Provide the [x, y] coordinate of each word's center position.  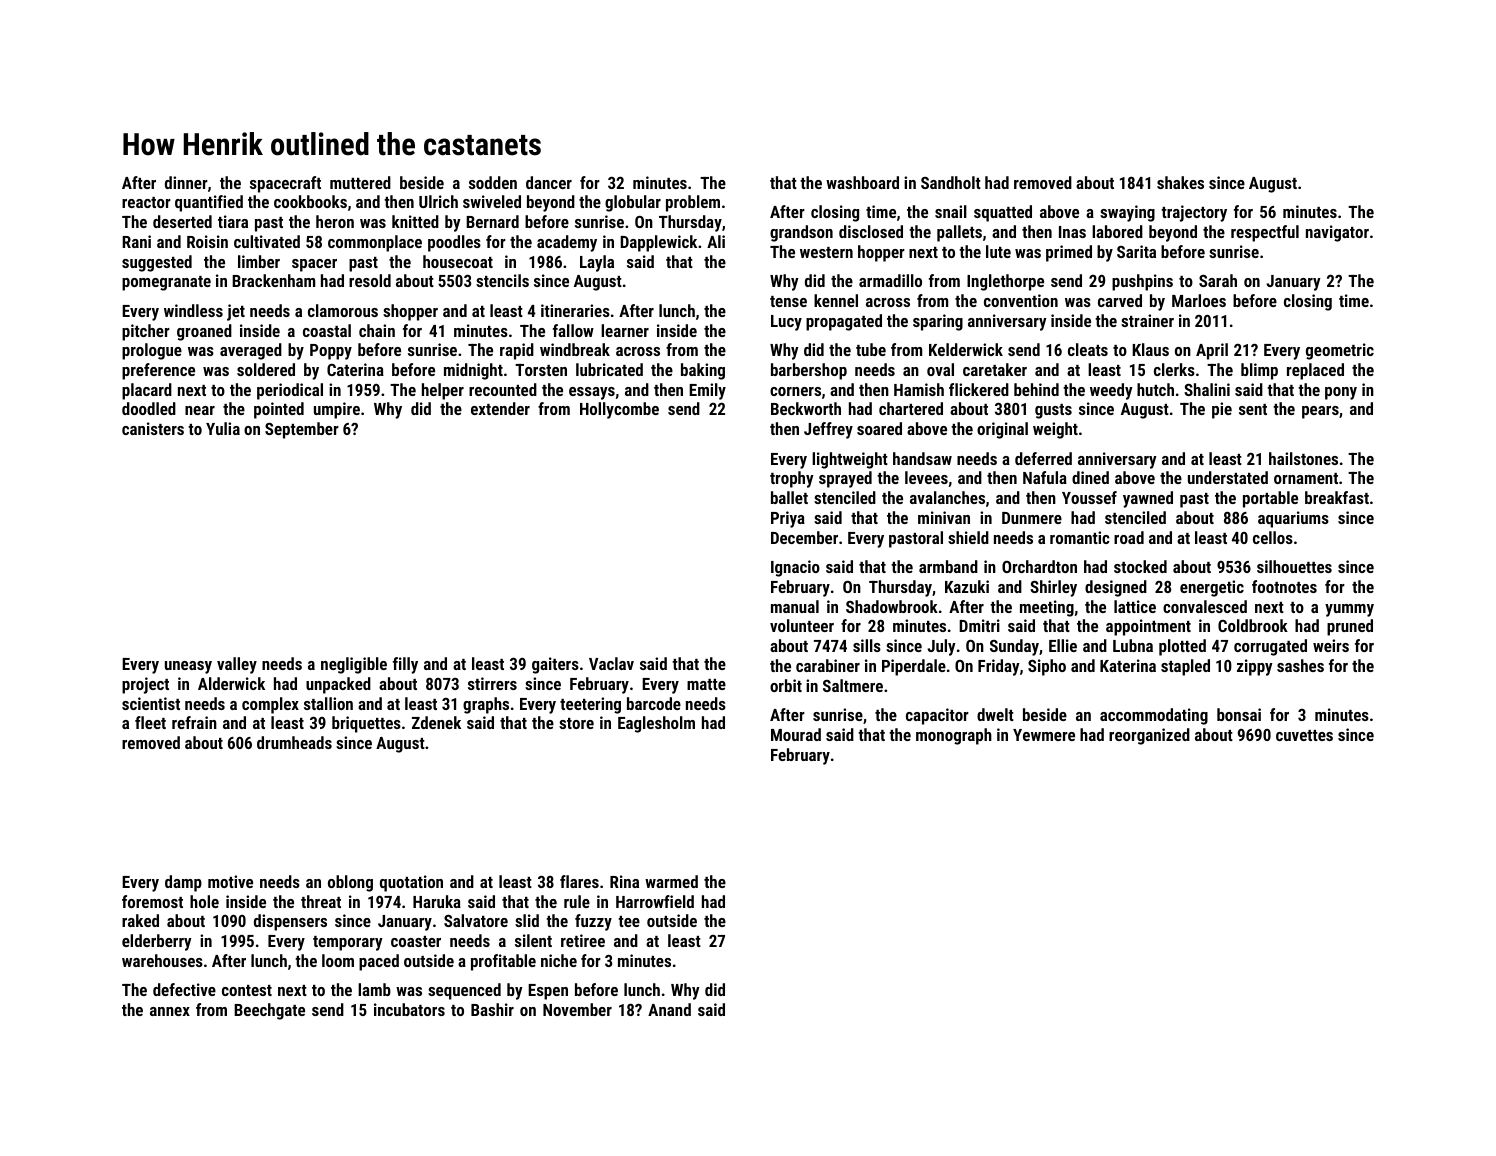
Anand [669, 1009]
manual [795, 606]
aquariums [1293, 519]
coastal [327, 330]
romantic [1080, 537]
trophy [792, 479]
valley [237, 665]
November [577, 1009]
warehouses [162, 960]
